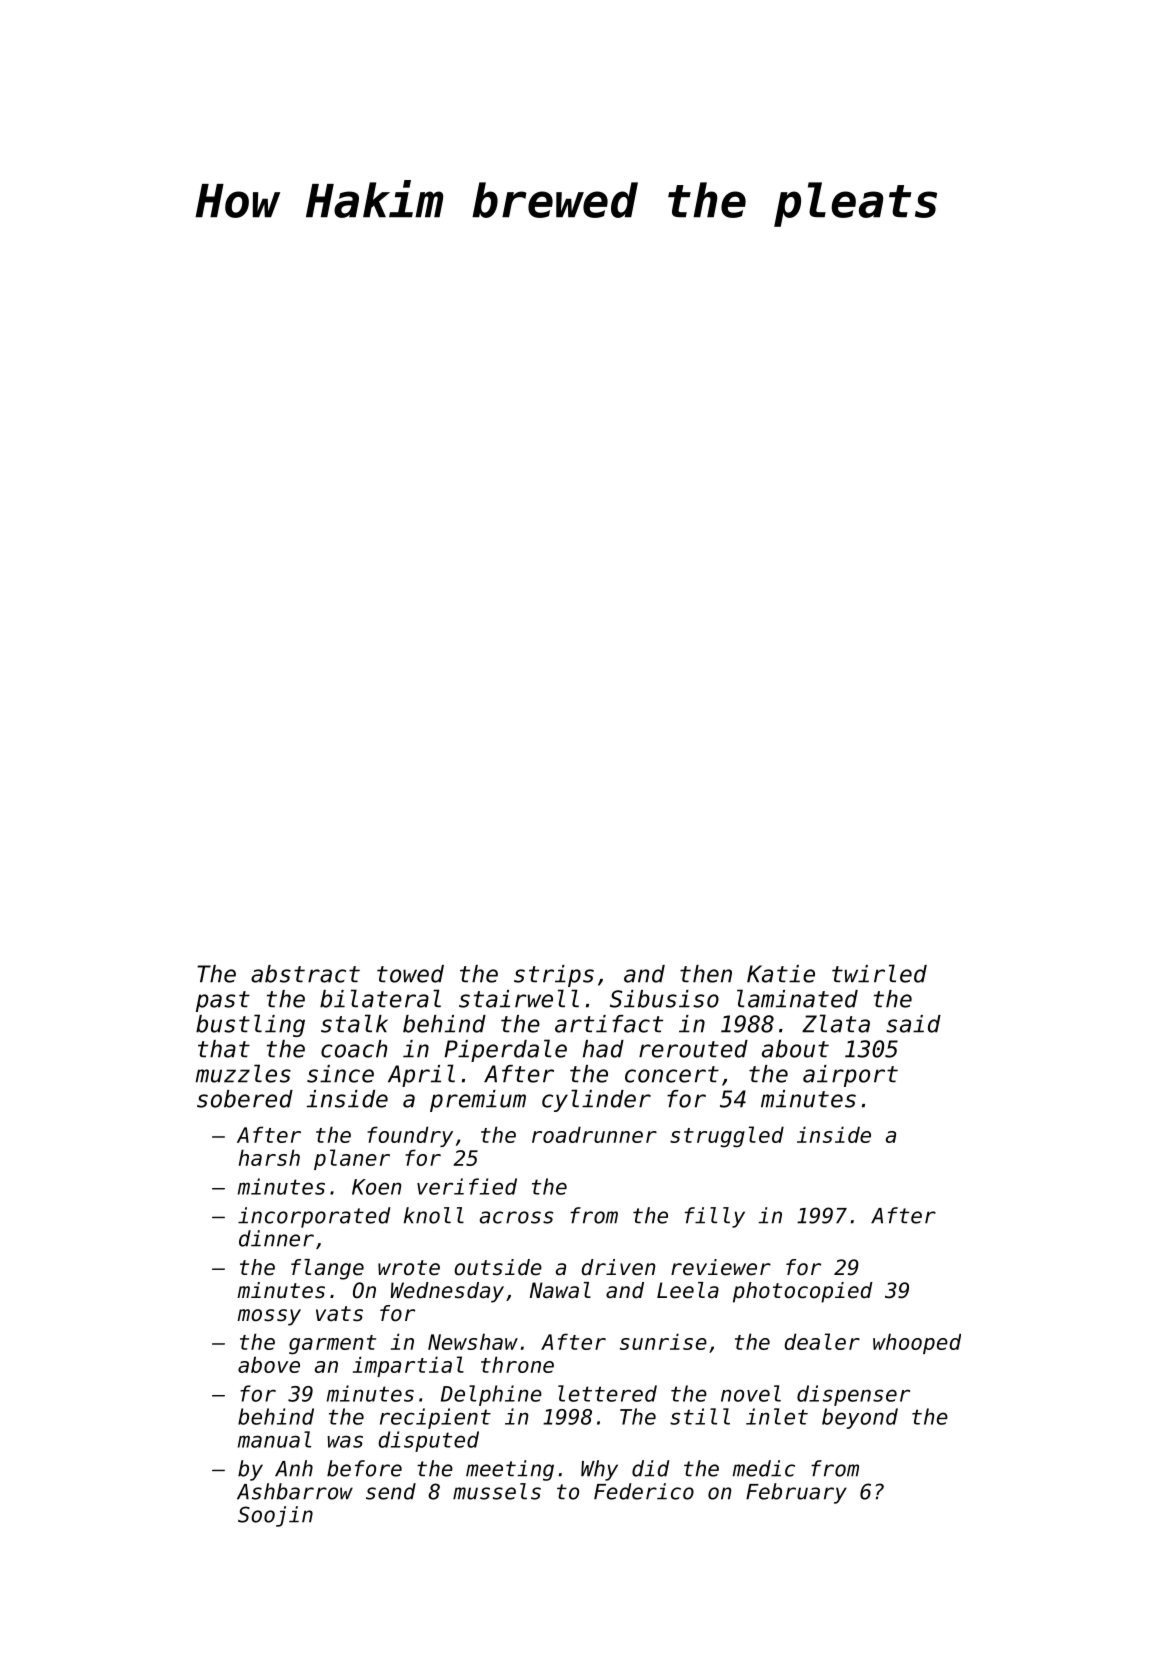 This image has height=1654, width=1165. I want to click on said, so click(913, 1024).
